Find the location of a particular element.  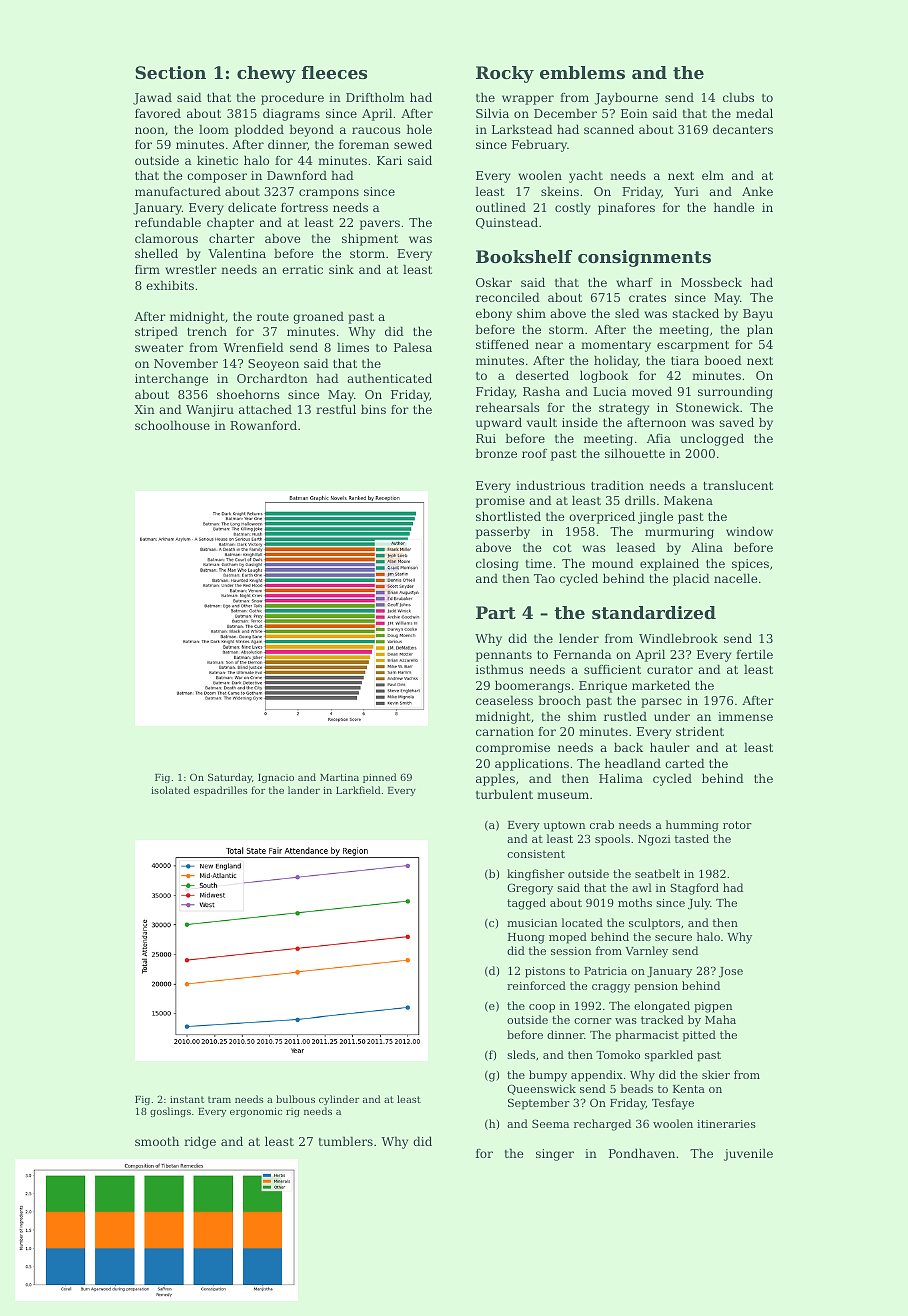

clubs is located at coordinates (738, 97).
